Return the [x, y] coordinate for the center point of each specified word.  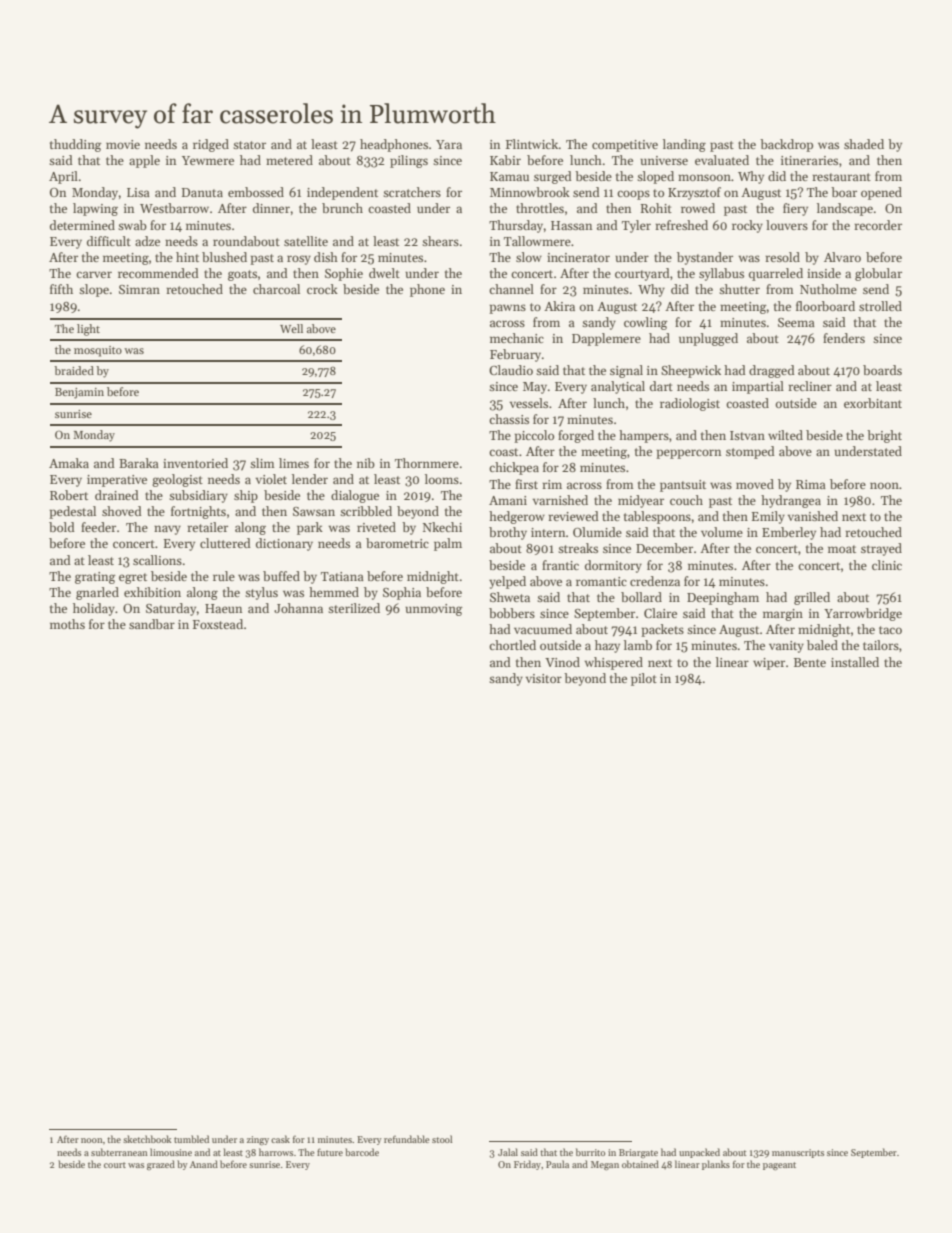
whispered [614, 663]
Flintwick [532, 144]
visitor [544, 678]
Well [291, 328]
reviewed [573, 516]
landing [684, 145]
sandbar [152, 624]
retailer [207, 527]
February [515, 355]
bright [884, 436]
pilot [644, 679]
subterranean [119, 1152]
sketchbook [147, 1139]
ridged [211, 145]
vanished [813, 516]
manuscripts [798, 1153]
